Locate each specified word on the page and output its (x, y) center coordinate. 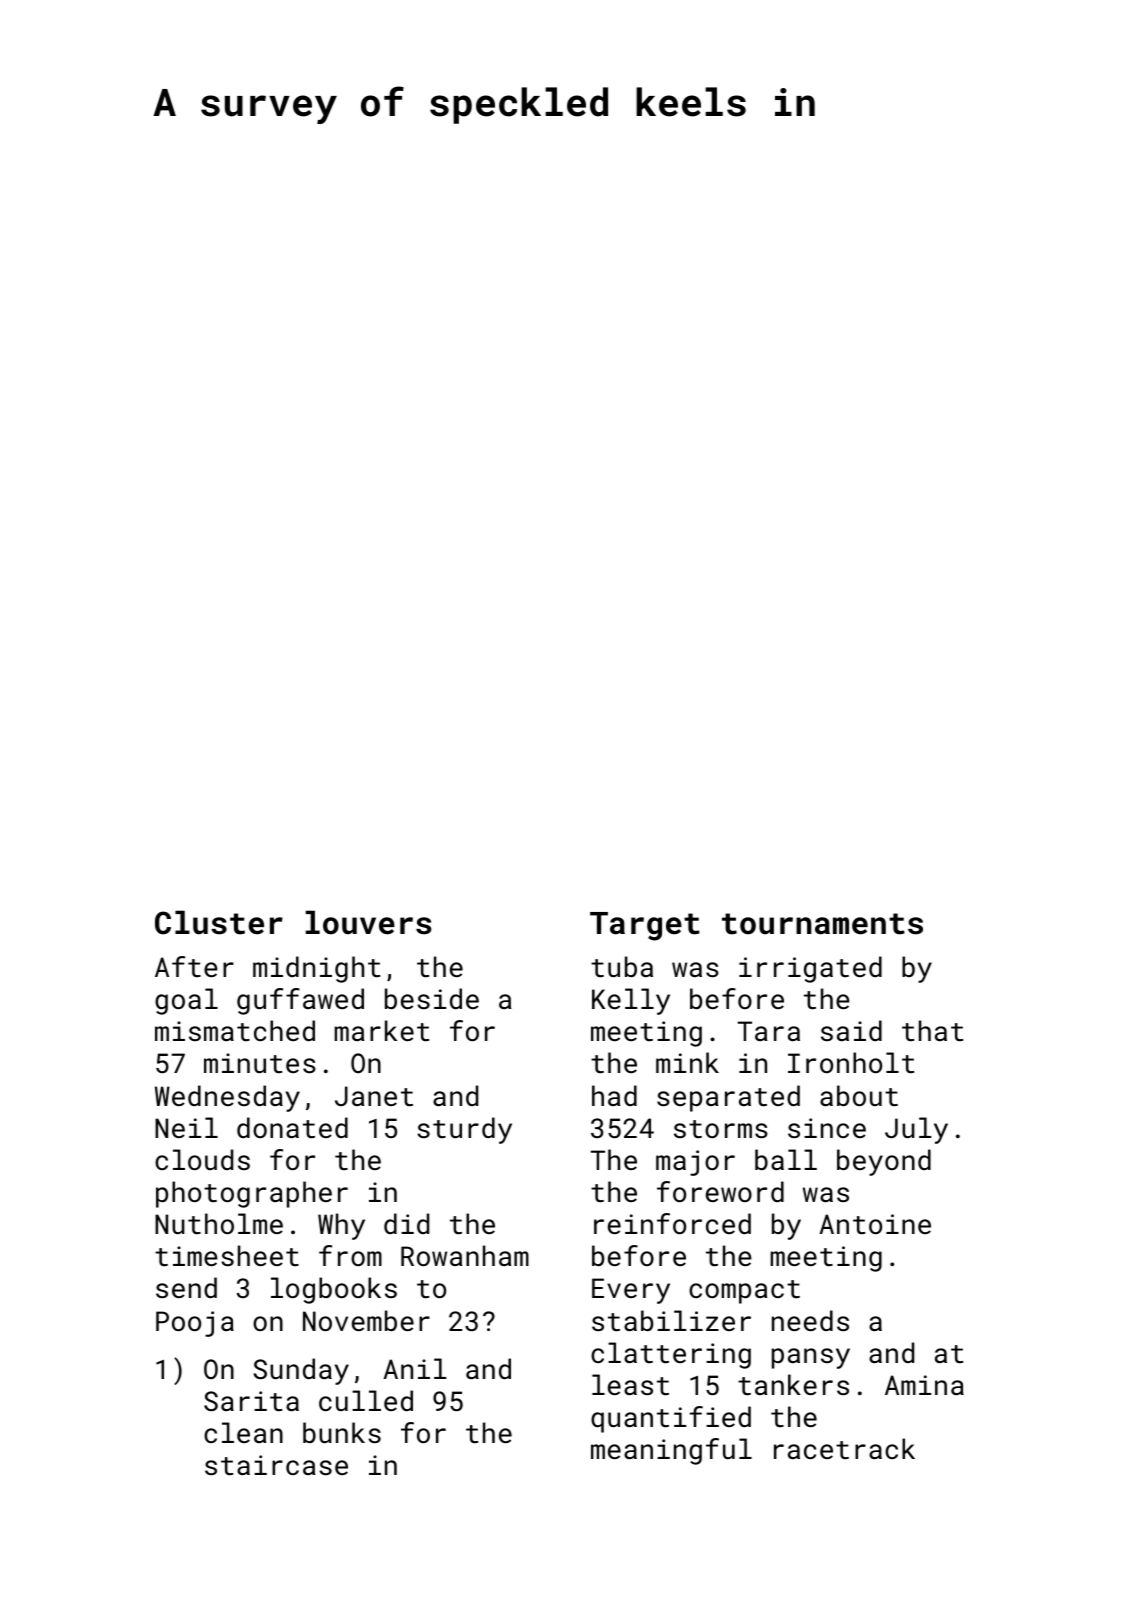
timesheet (227, 1255)
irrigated (810, 969)
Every (631, 1291)
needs (810, 1320)
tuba (622, 966)
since (827, 1128)
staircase (276, 1465)
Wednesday (227, 1098)
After (194, 966)
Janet (374, 1096)
